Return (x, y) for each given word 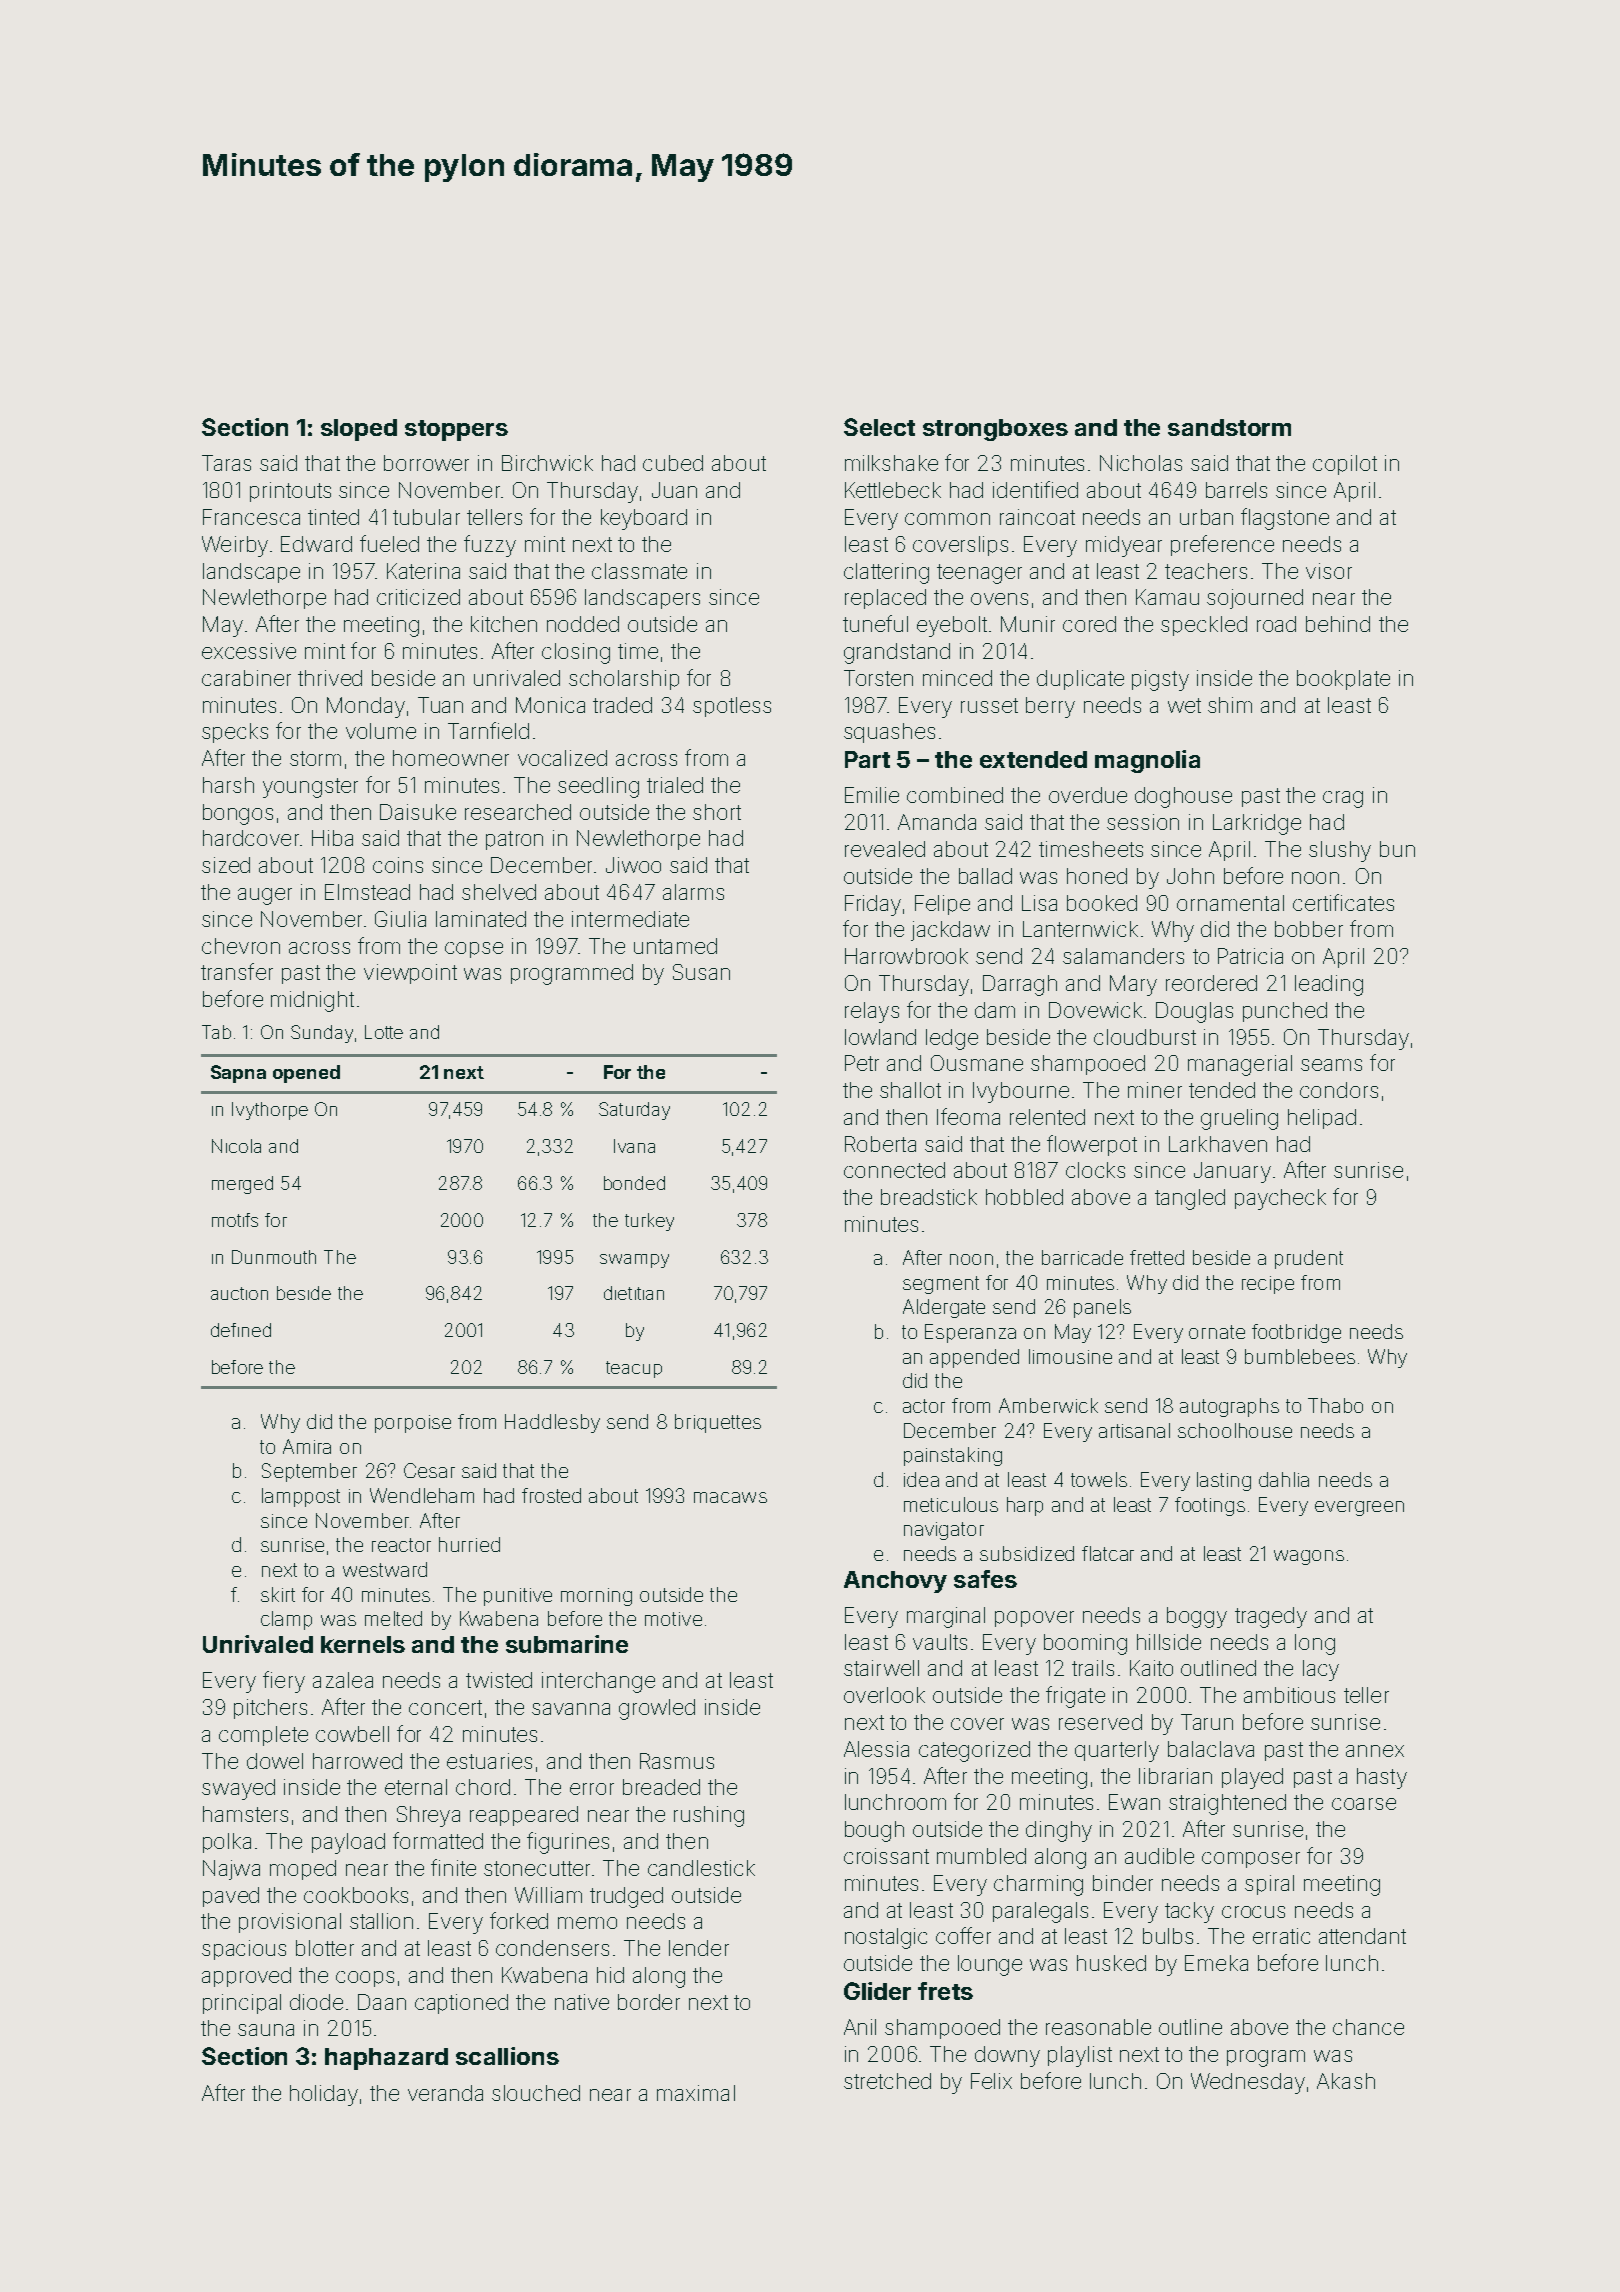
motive (673, 1619)
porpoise (413, 1424)
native (582, 2002)
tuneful (875, 623)
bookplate (1343, 680)
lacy (1321, 1670)
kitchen (504, 624)
